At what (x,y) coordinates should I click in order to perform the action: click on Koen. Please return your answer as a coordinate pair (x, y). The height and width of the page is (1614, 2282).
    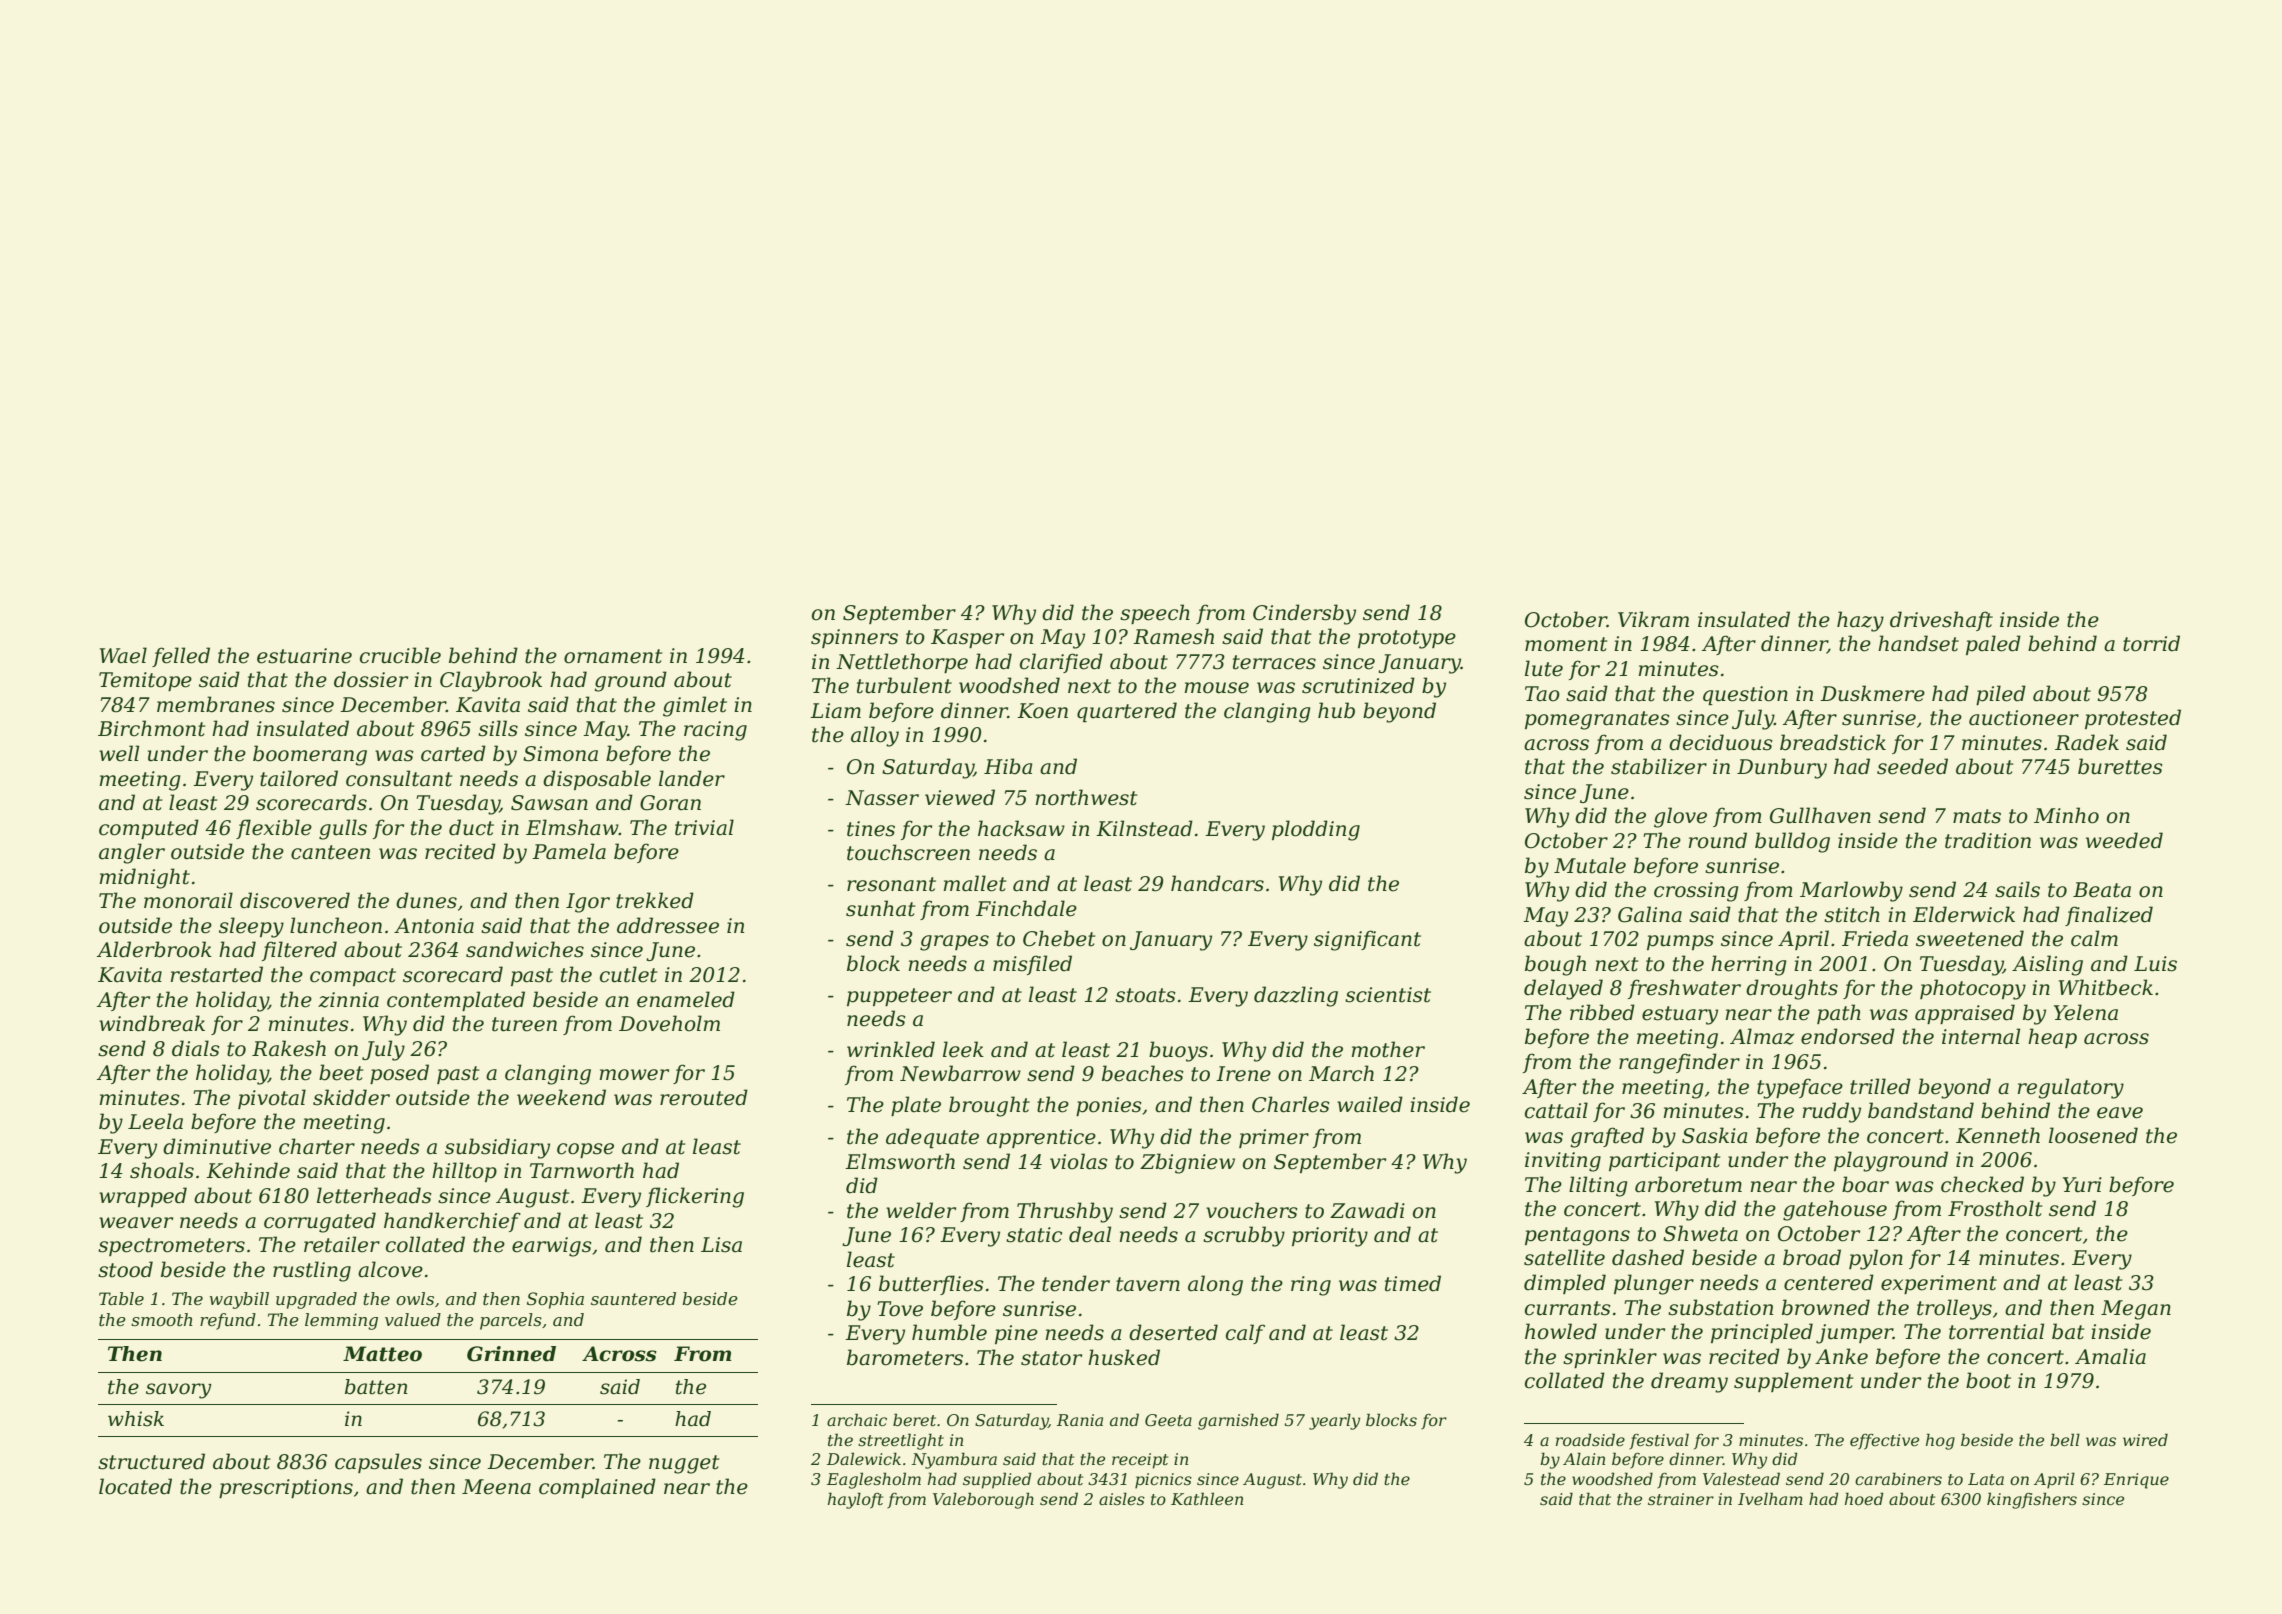
    Looking at the image, I should click on (1042, 711).
